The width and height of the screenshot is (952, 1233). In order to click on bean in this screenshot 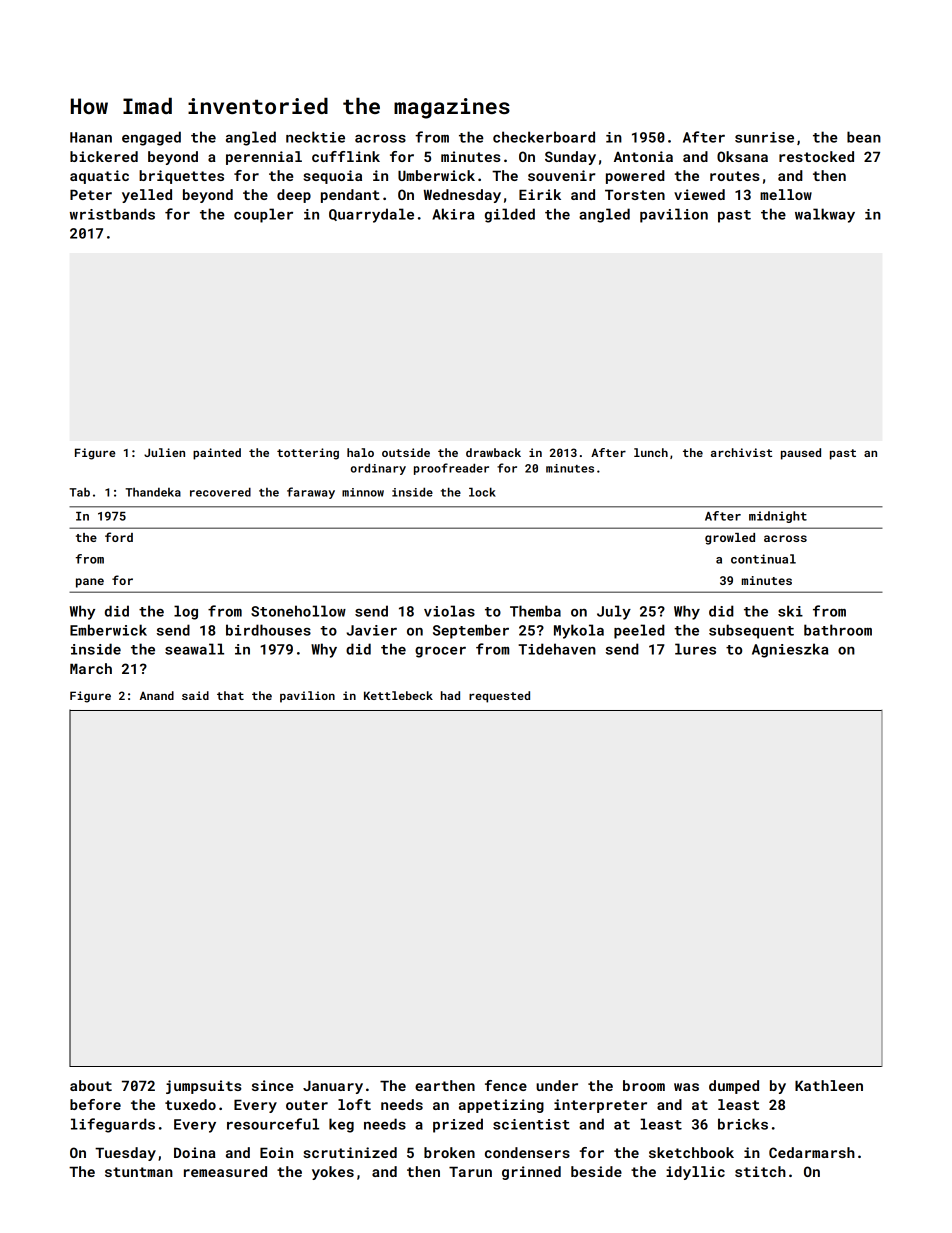, I will do `click(864, 137)`.
